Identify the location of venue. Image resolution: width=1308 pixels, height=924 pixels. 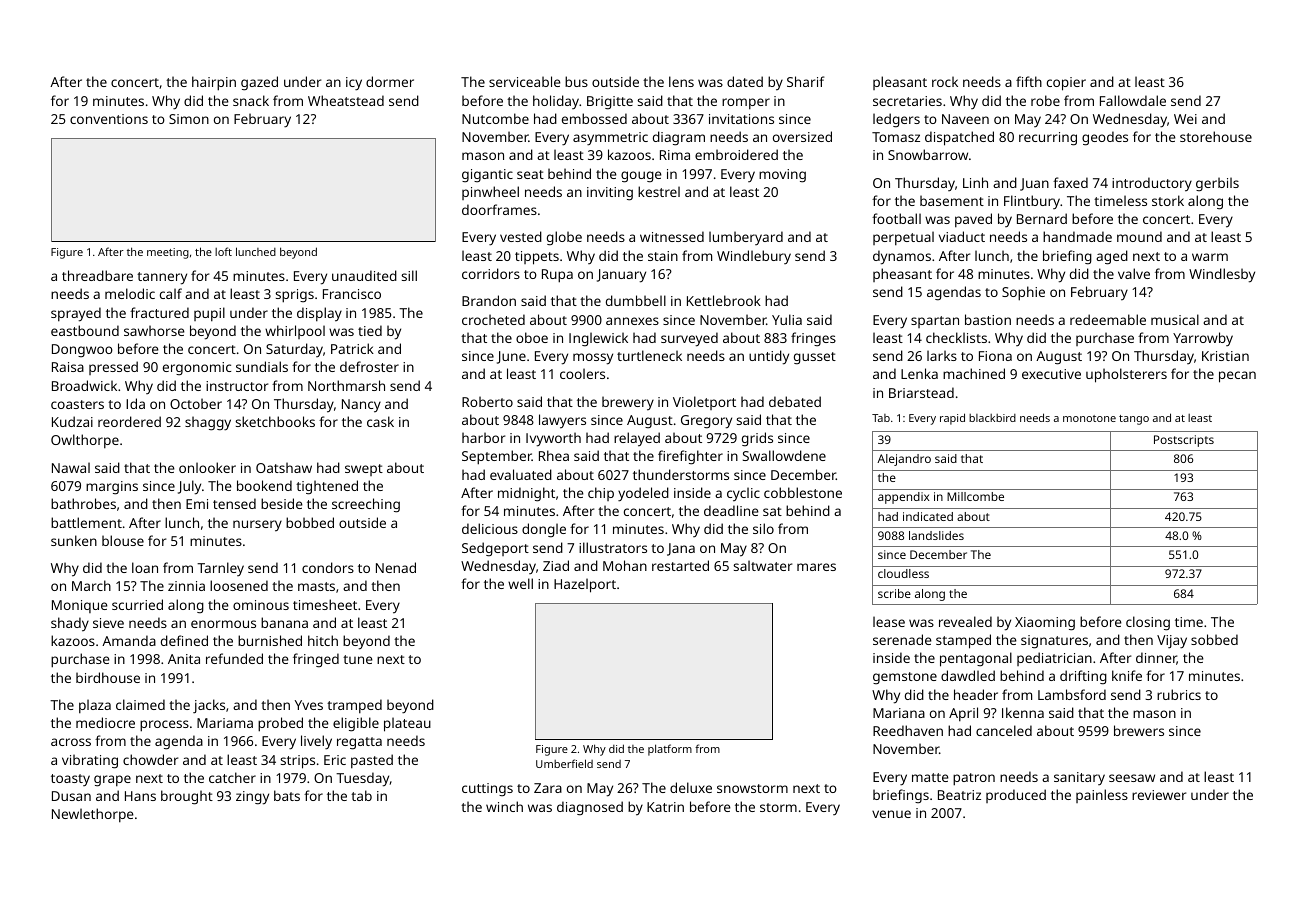
(891, 814).
